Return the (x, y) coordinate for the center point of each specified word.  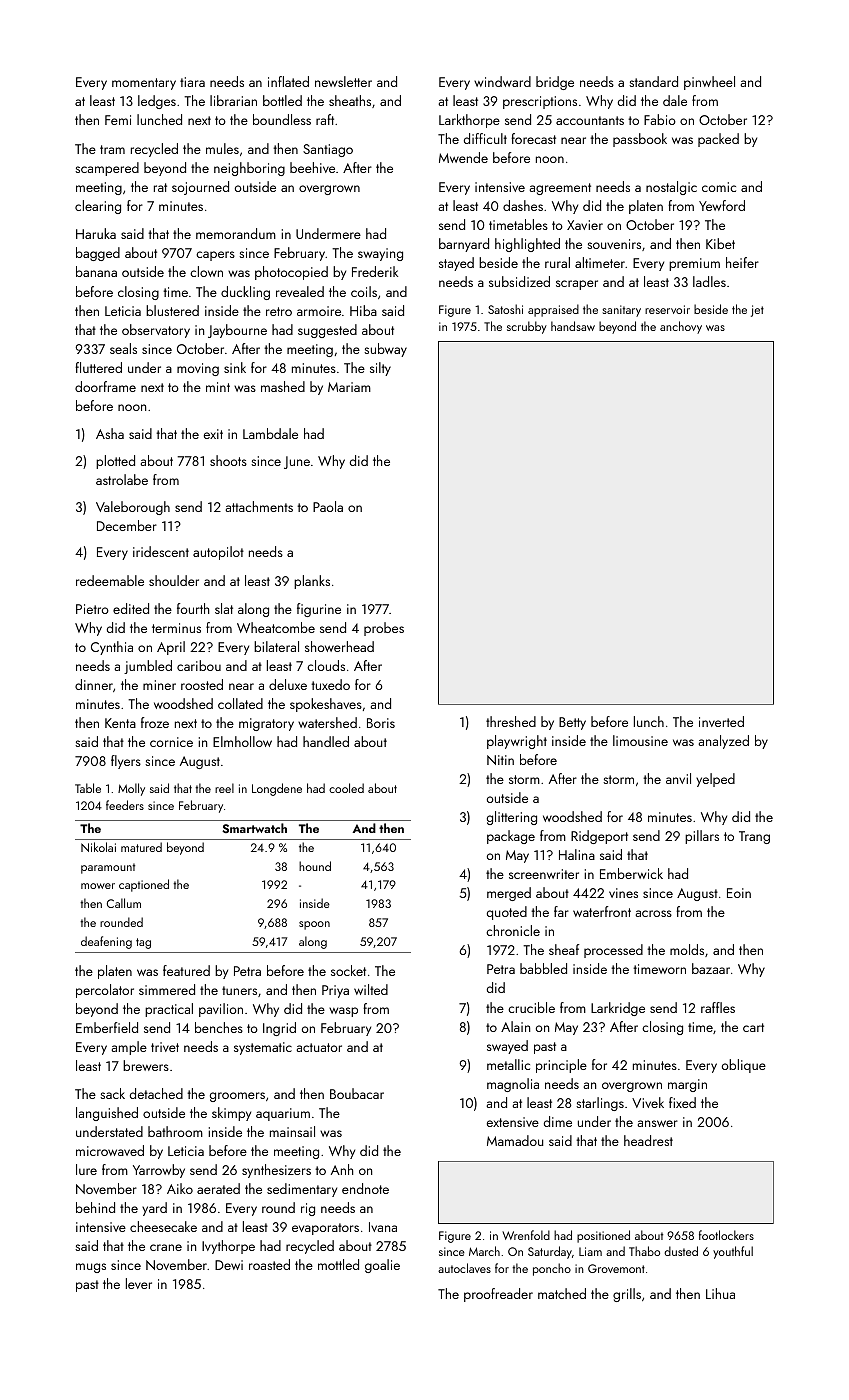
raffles (718, 1007)
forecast (533, 138)
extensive (513, 1122)
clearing (98, 207)
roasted (269, 1264)
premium (694, 264)
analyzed (723, 742)
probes (384, 629)
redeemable (110, 580)
